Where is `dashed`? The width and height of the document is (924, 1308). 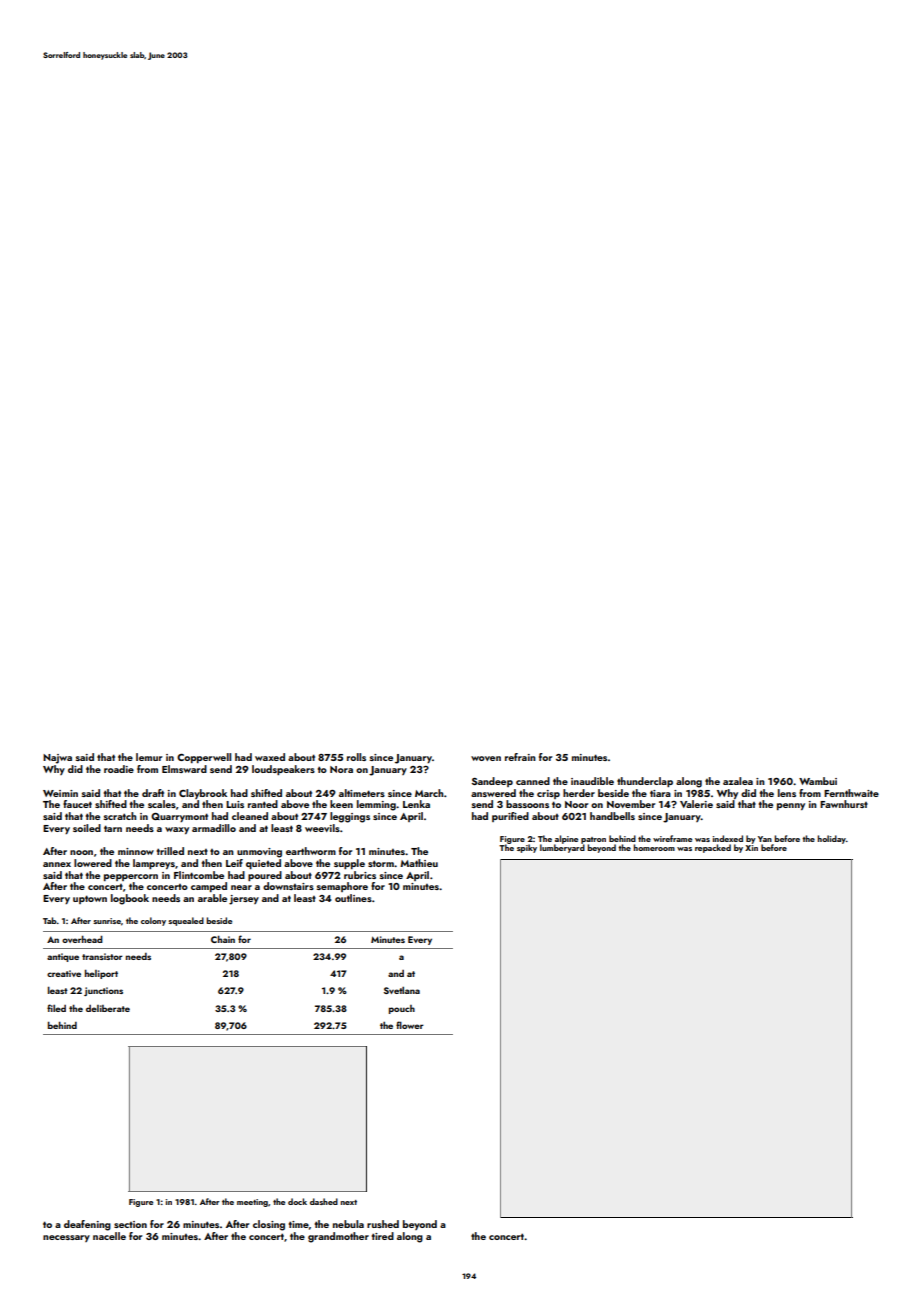 dashed is located at coordinates (324, 1201).
